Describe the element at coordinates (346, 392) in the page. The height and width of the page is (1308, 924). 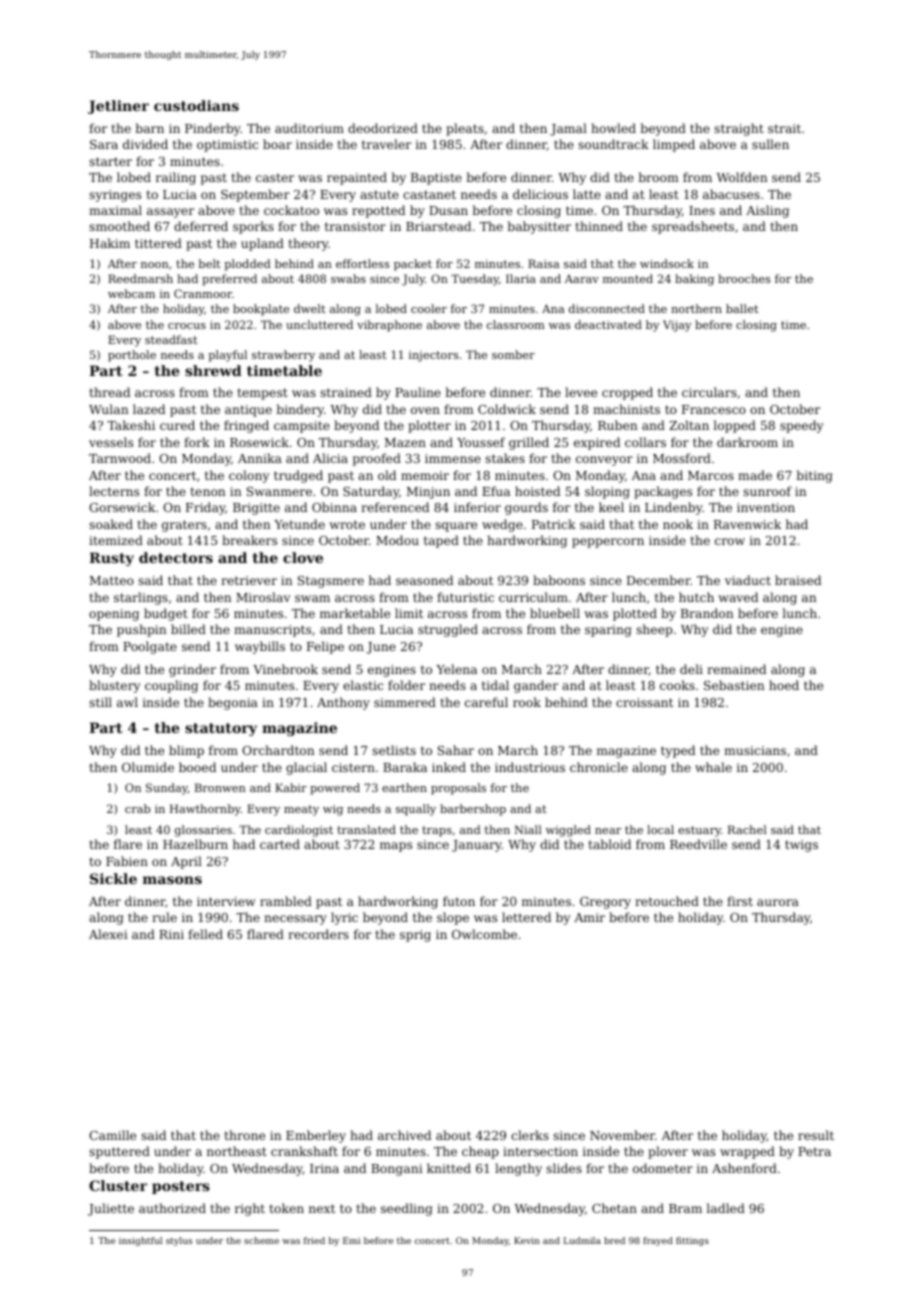
I see `strained` at that location.
